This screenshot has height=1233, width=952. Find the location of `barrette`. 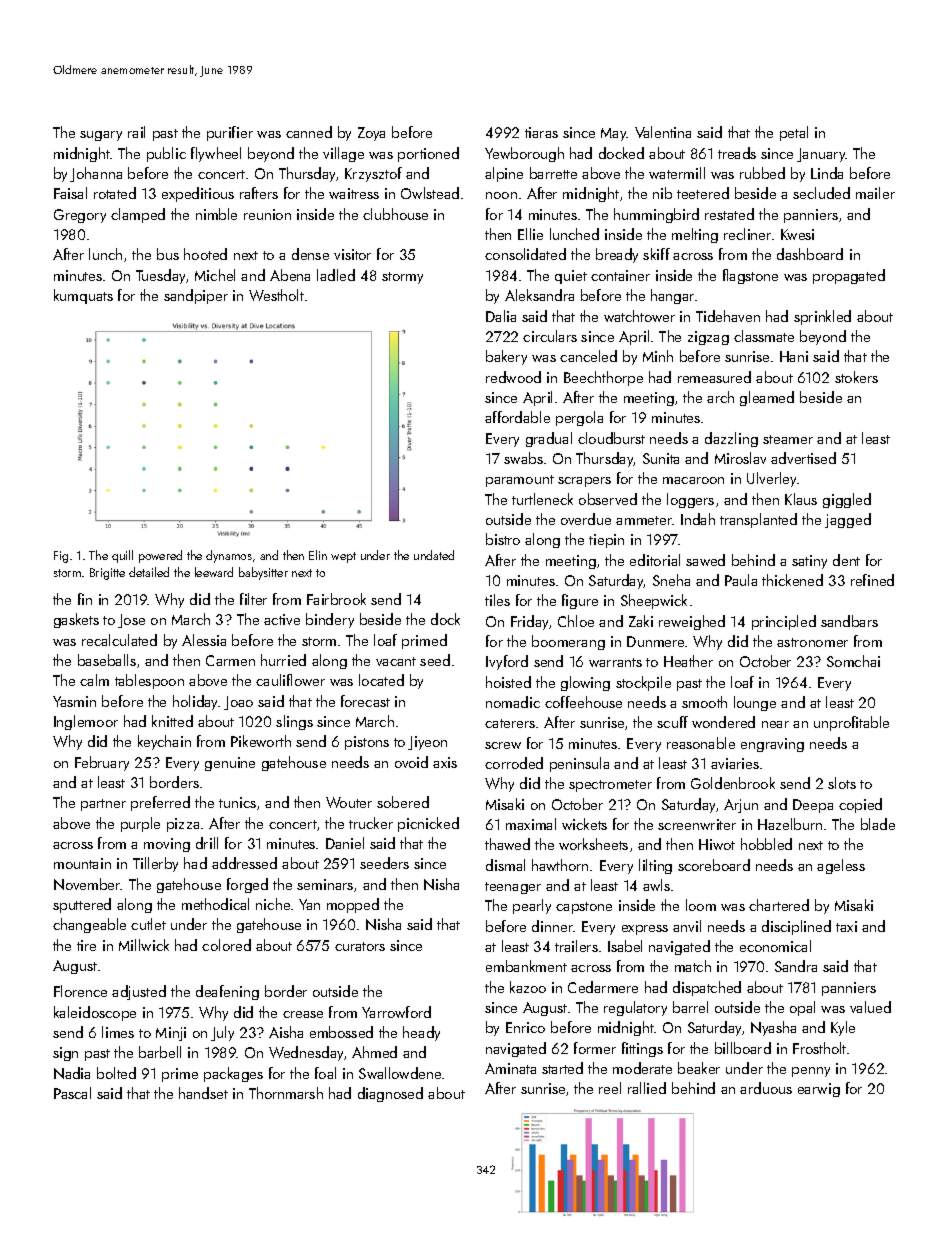

barrette is located at coordinates (553, 173).
